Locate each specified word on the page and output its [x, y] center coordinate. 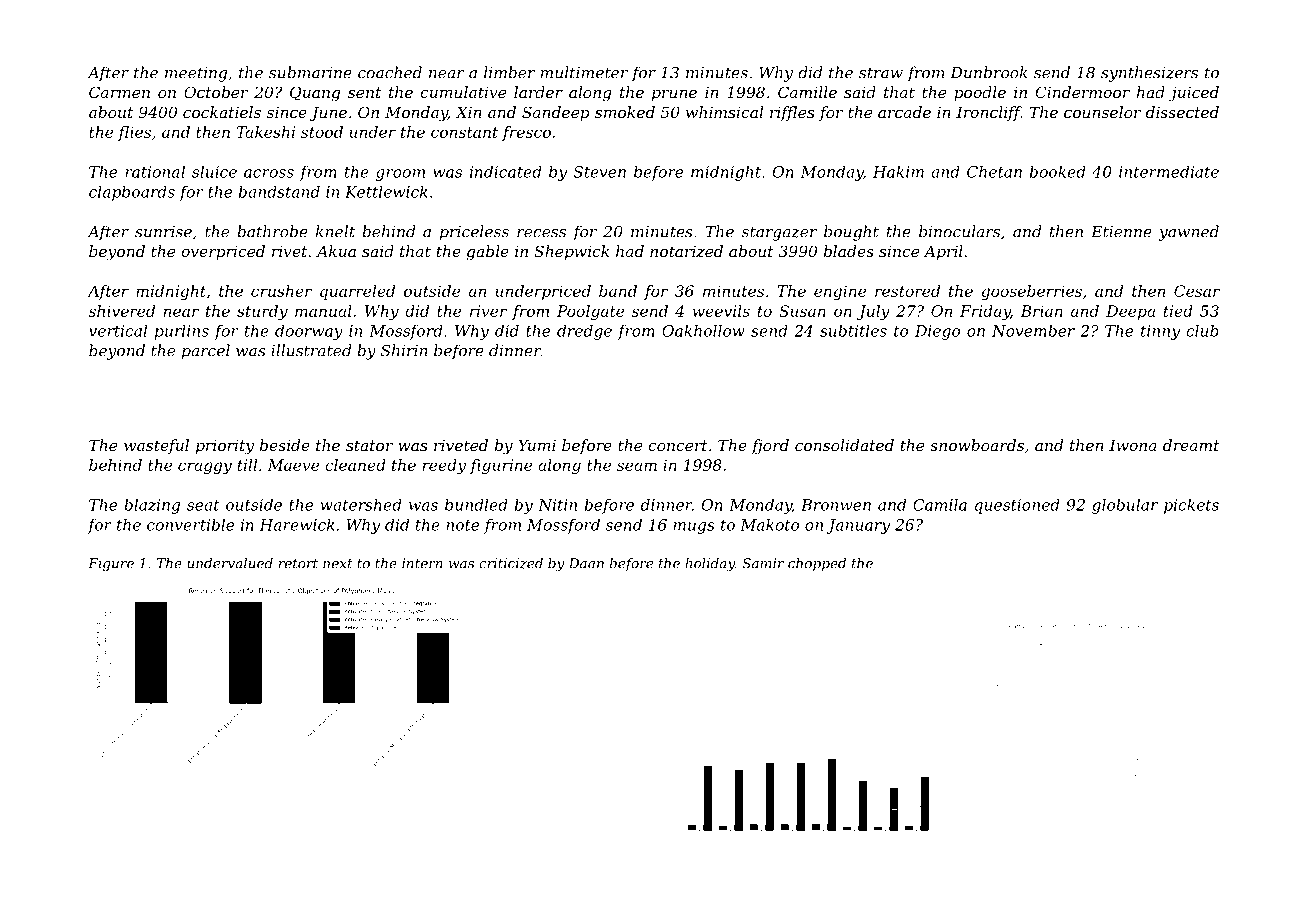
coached [390, 72]
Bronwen [836, 505]
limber [509, 72]
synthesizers [1149, 74]
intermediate [1169, 172]
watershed [361, 505]
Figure [111, 564]
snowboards [977, 445]
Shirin [404, 350]
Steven [599, 172]
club [1202, 330]
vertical [118, 331]
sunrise [163, 232]
